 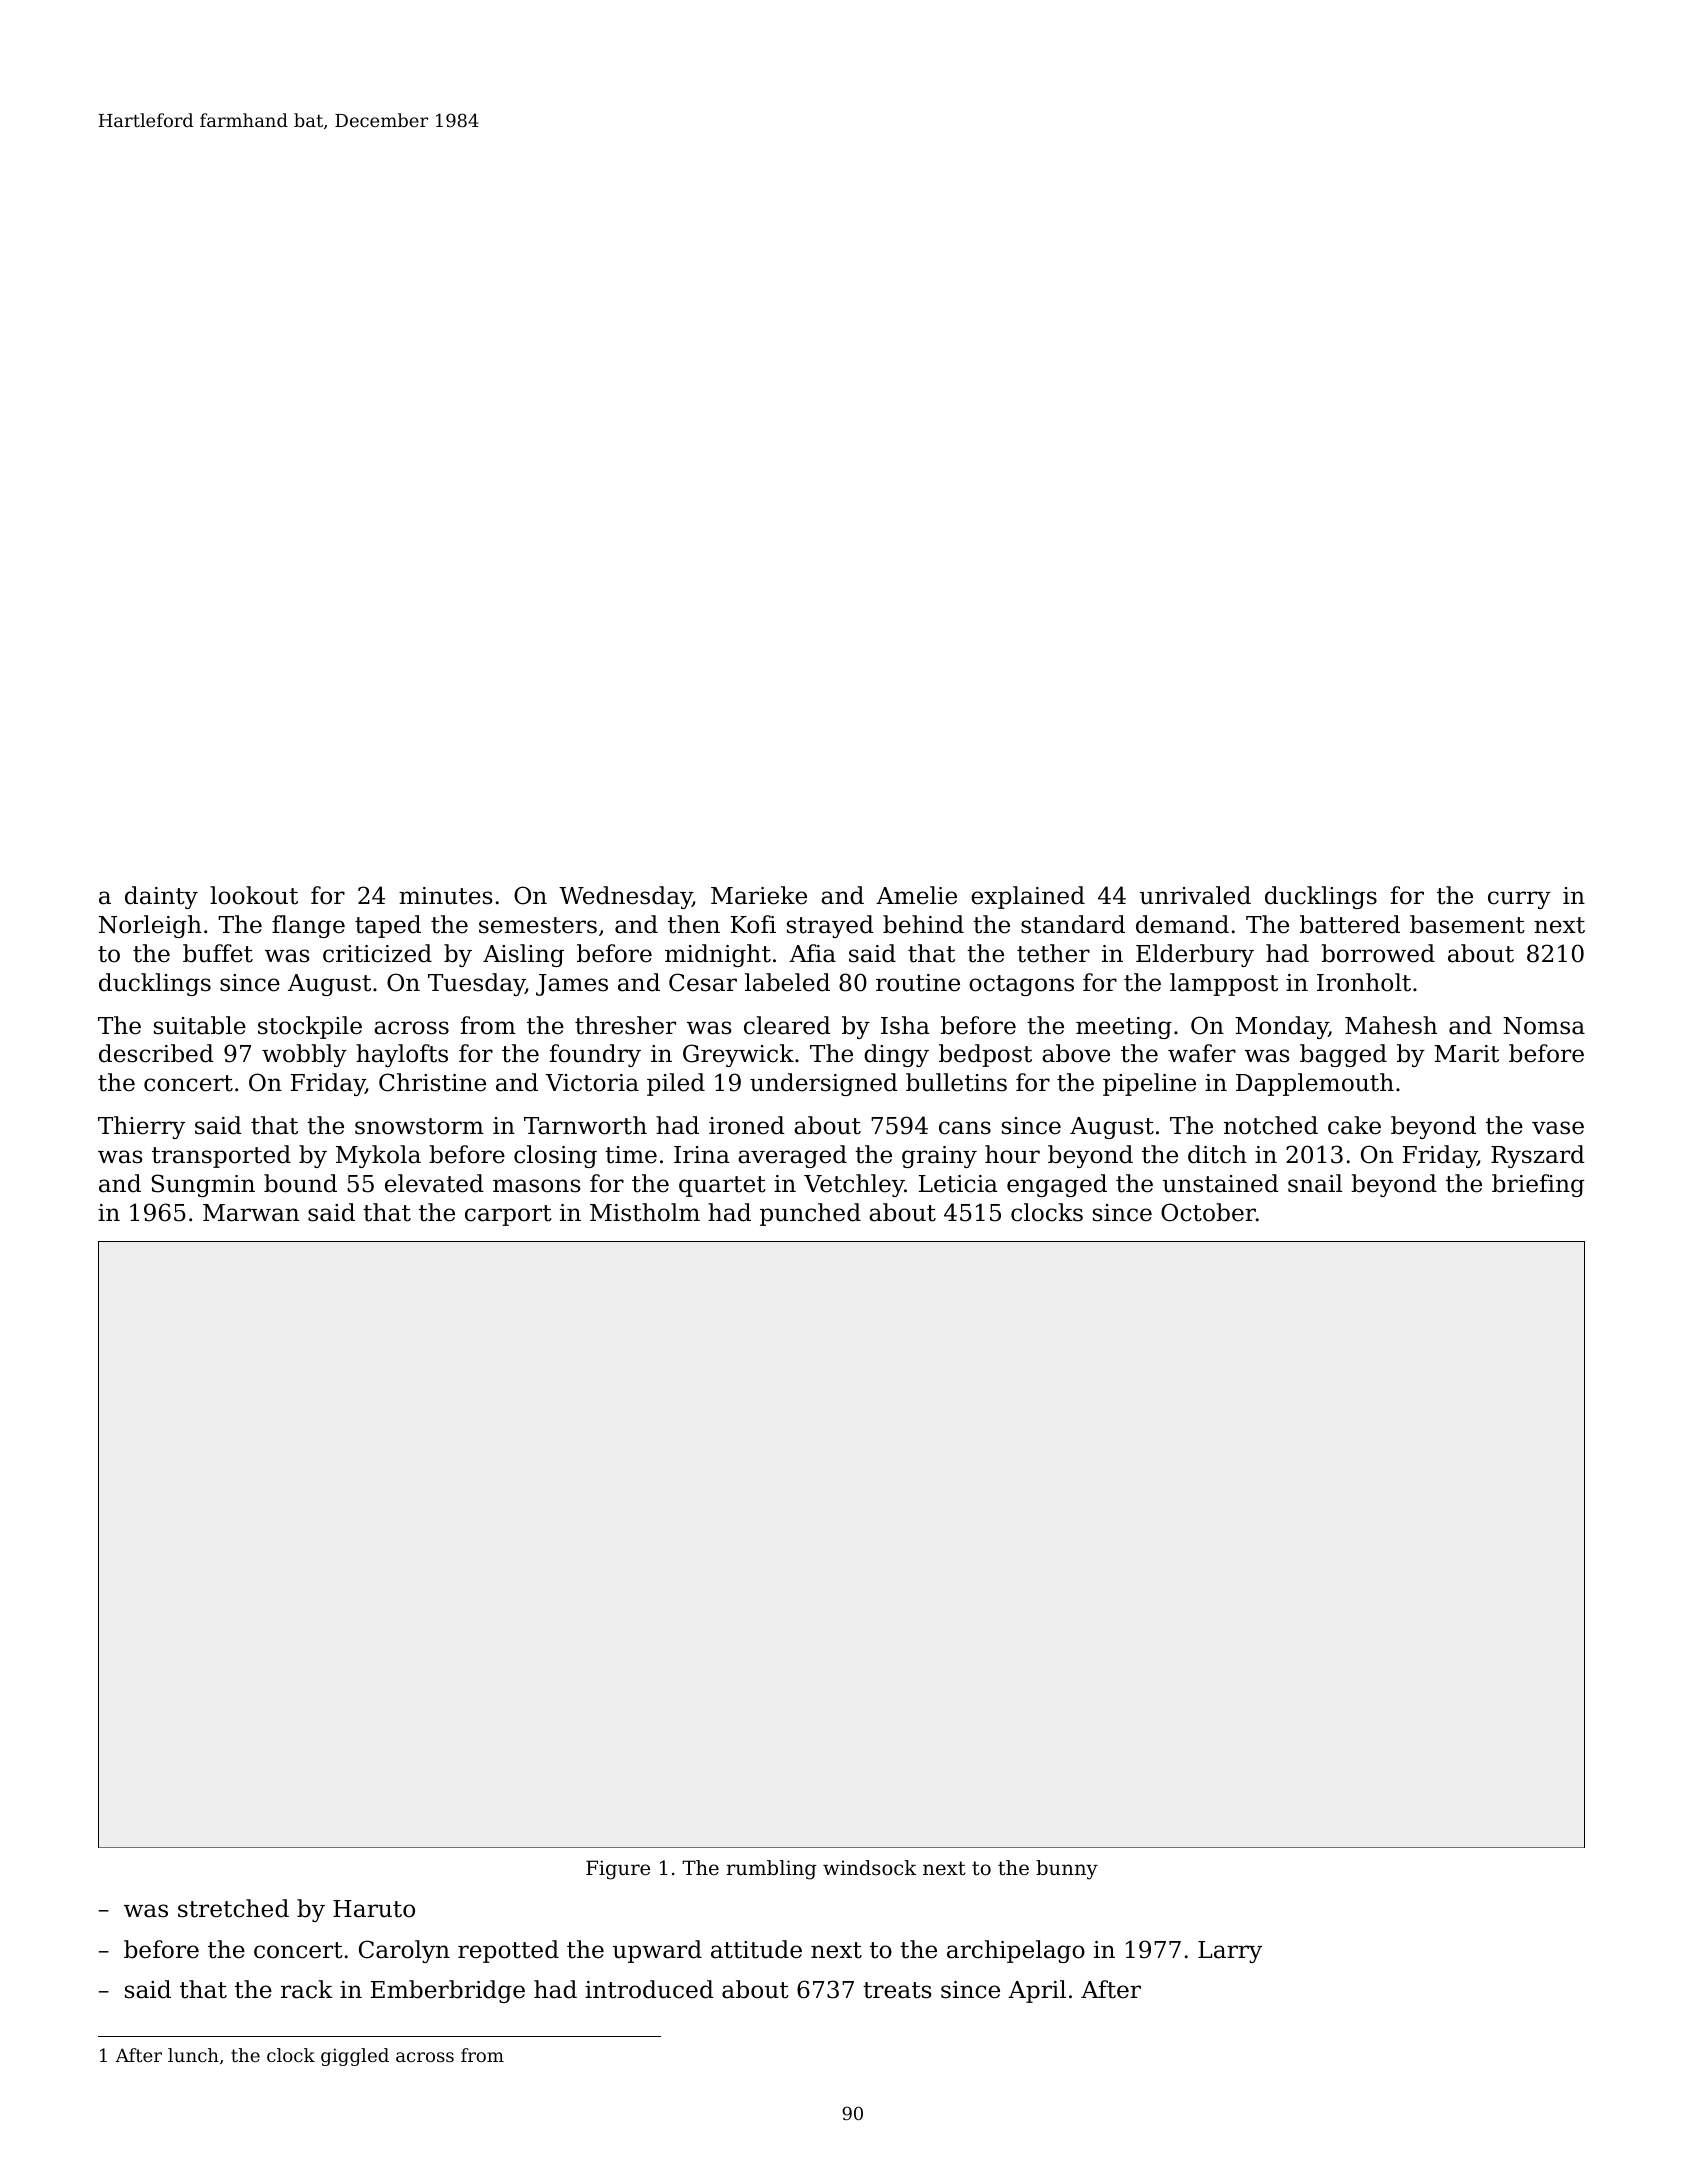 I want to click on criticized, so click(x=377, y=953).
